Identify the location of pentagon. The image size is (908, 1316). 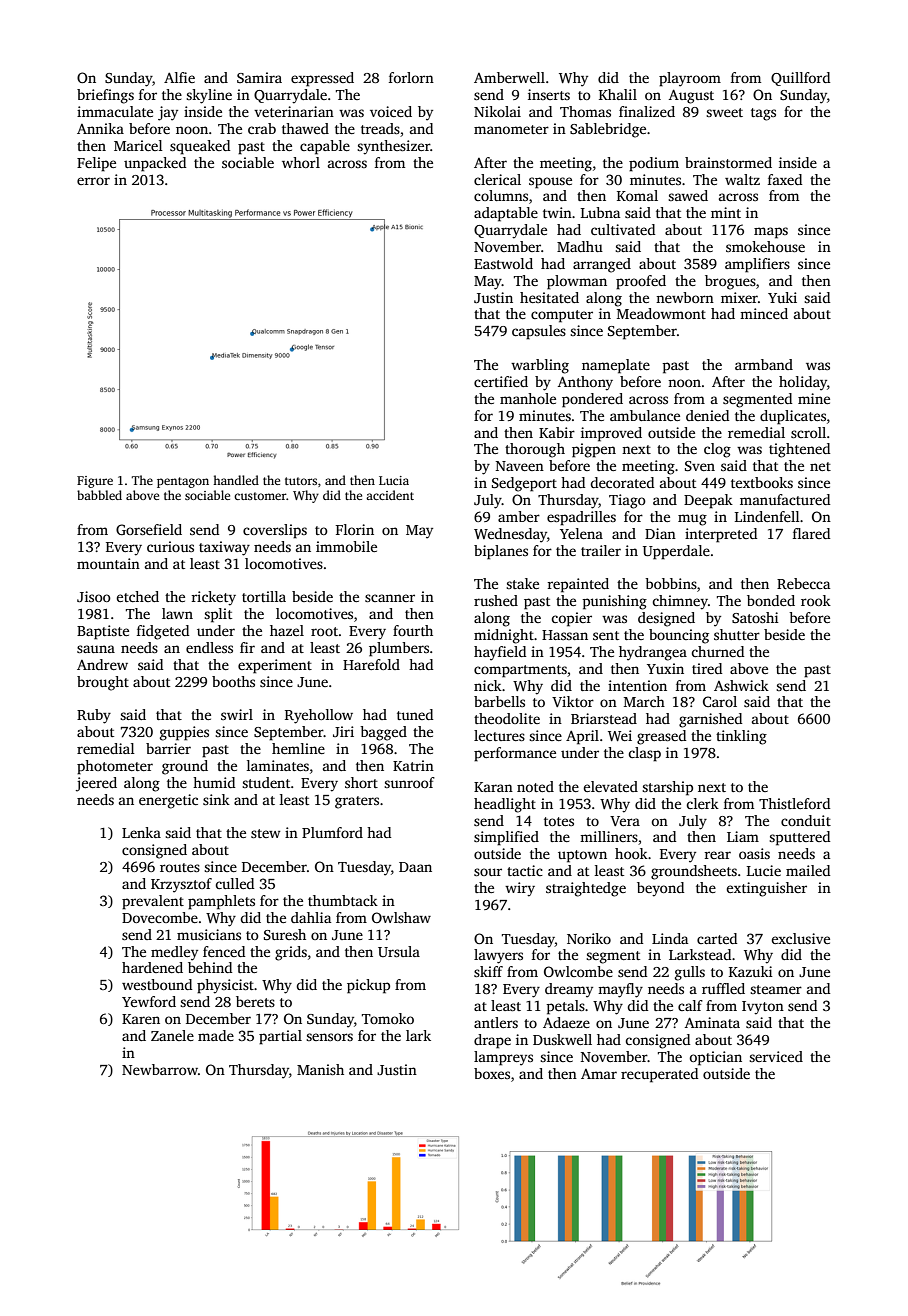
(183, 482).
